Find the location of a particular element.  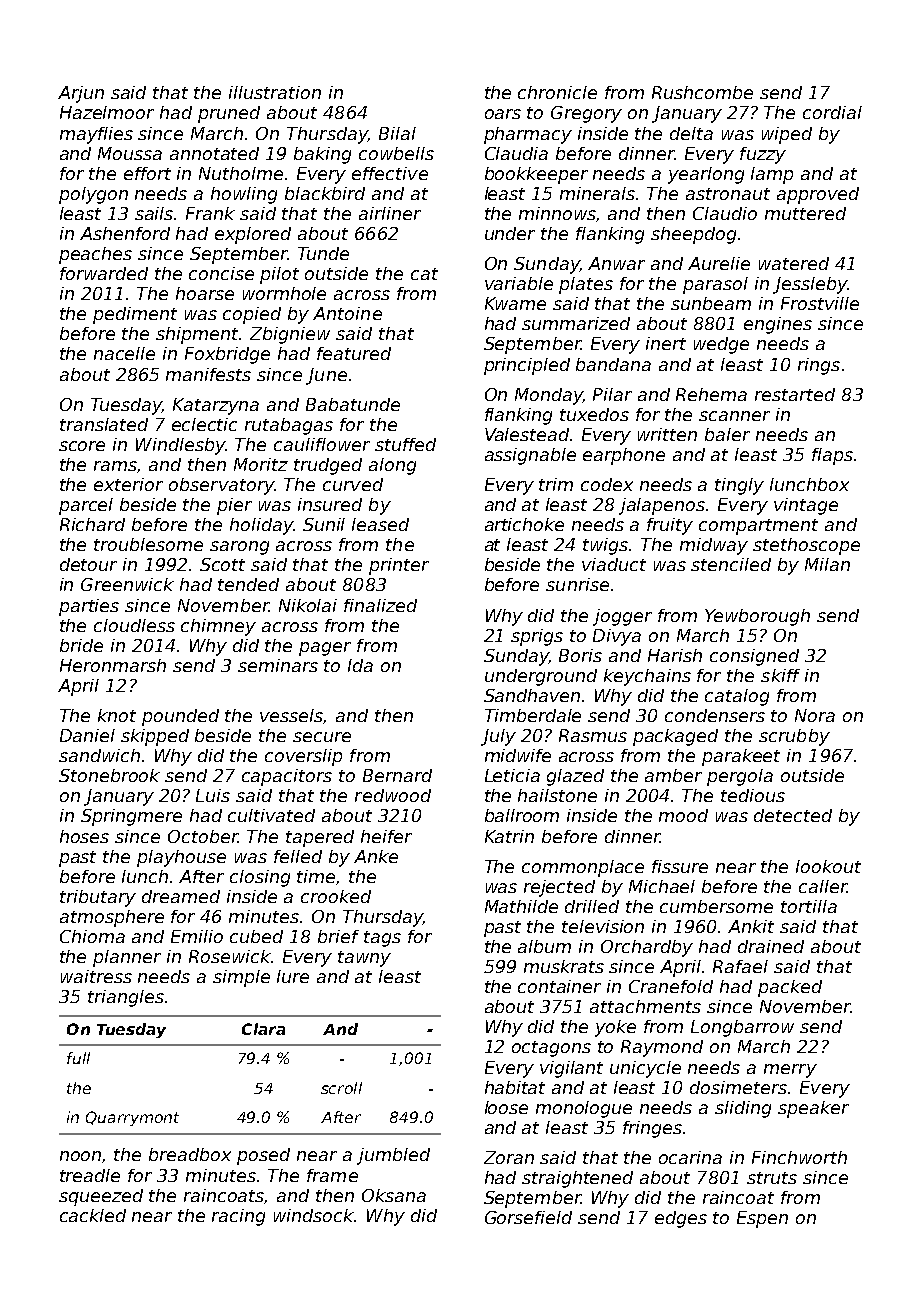

edges is located at coordinates (681, 1219).
